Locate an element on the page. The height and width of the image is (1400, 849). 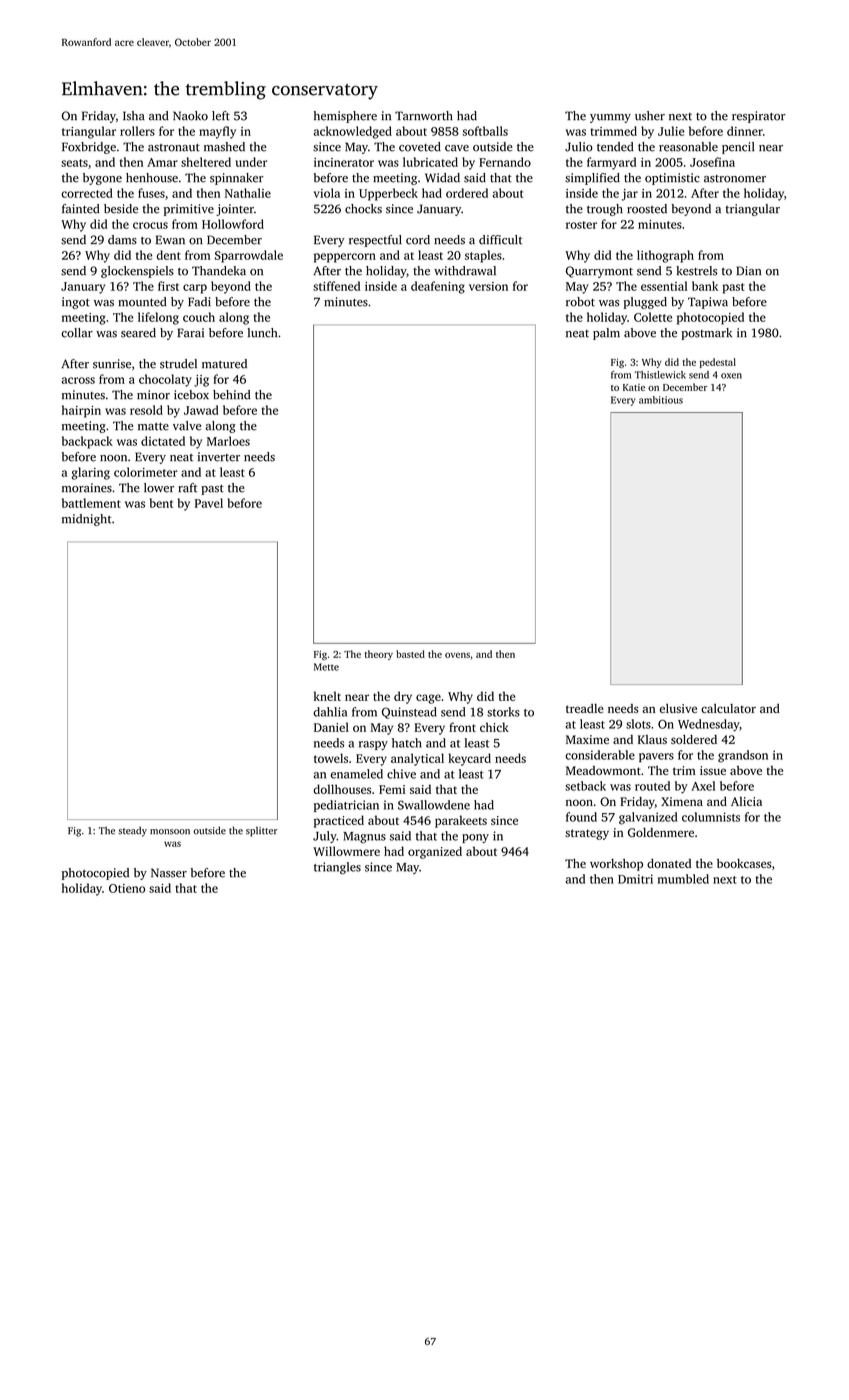
Dmitri is located at coordinates (635, 879).
